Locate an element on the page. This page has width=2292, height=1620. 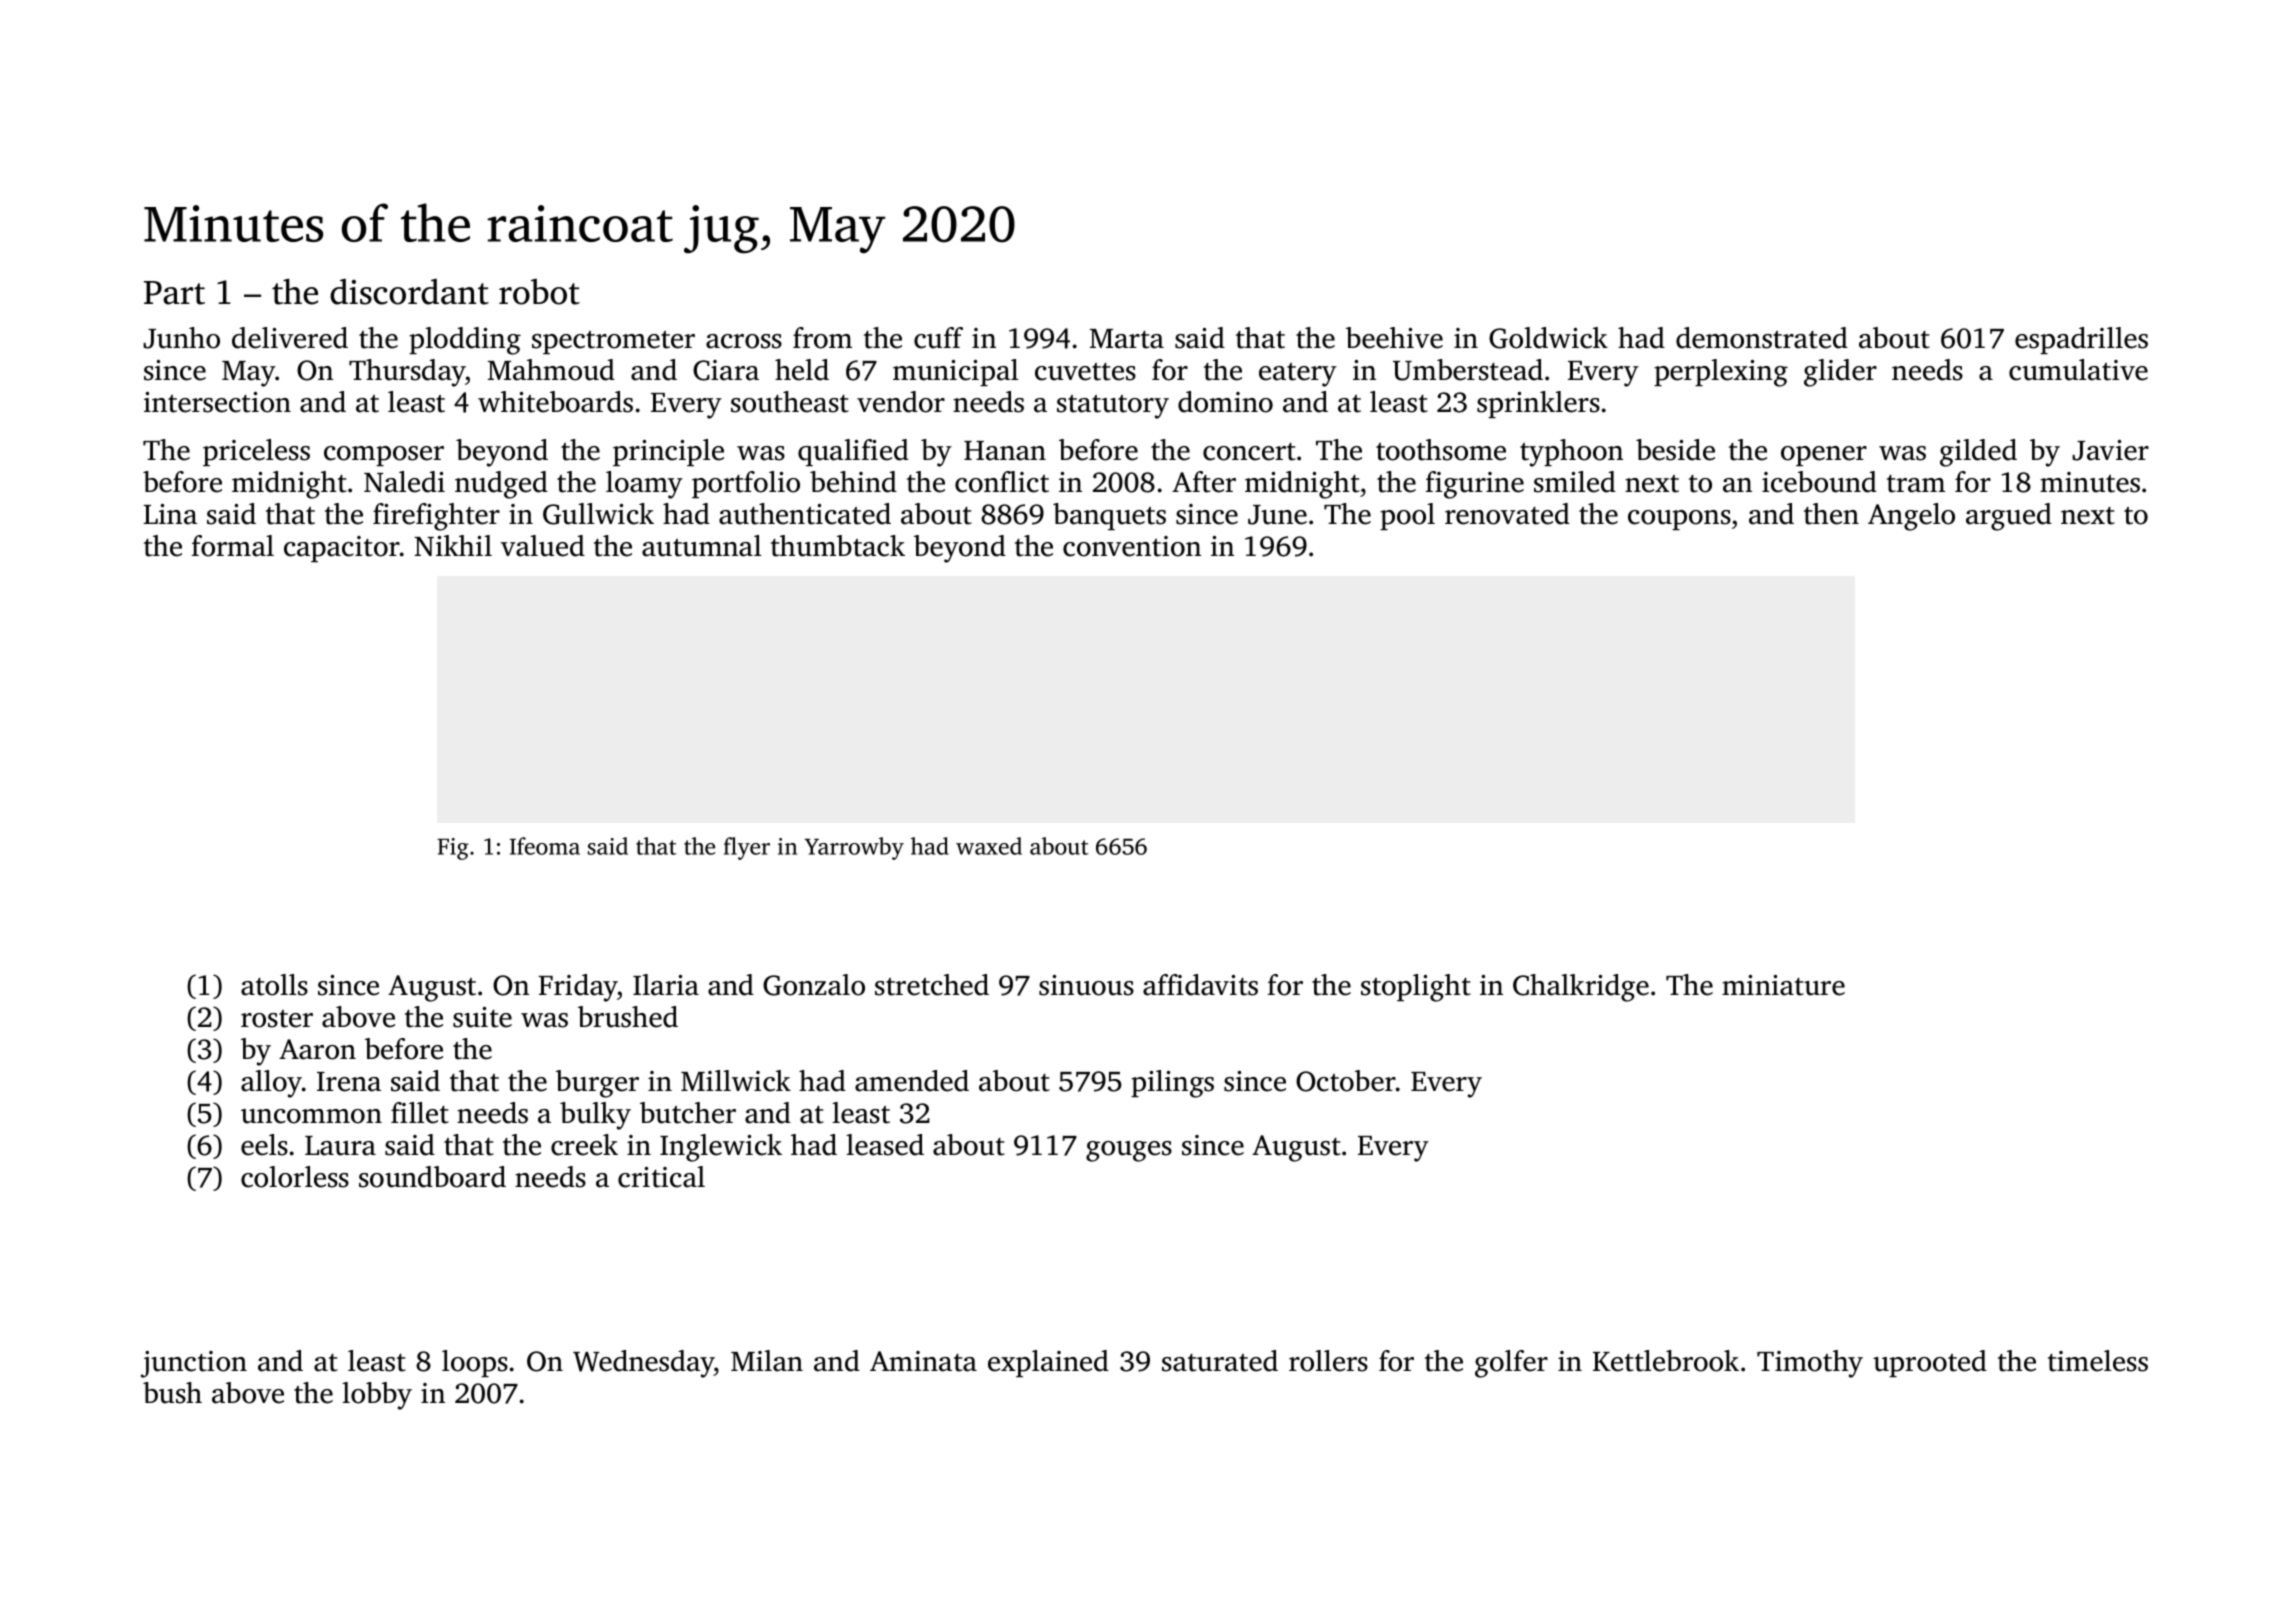
intersection is located at coordinates (217, 402).
